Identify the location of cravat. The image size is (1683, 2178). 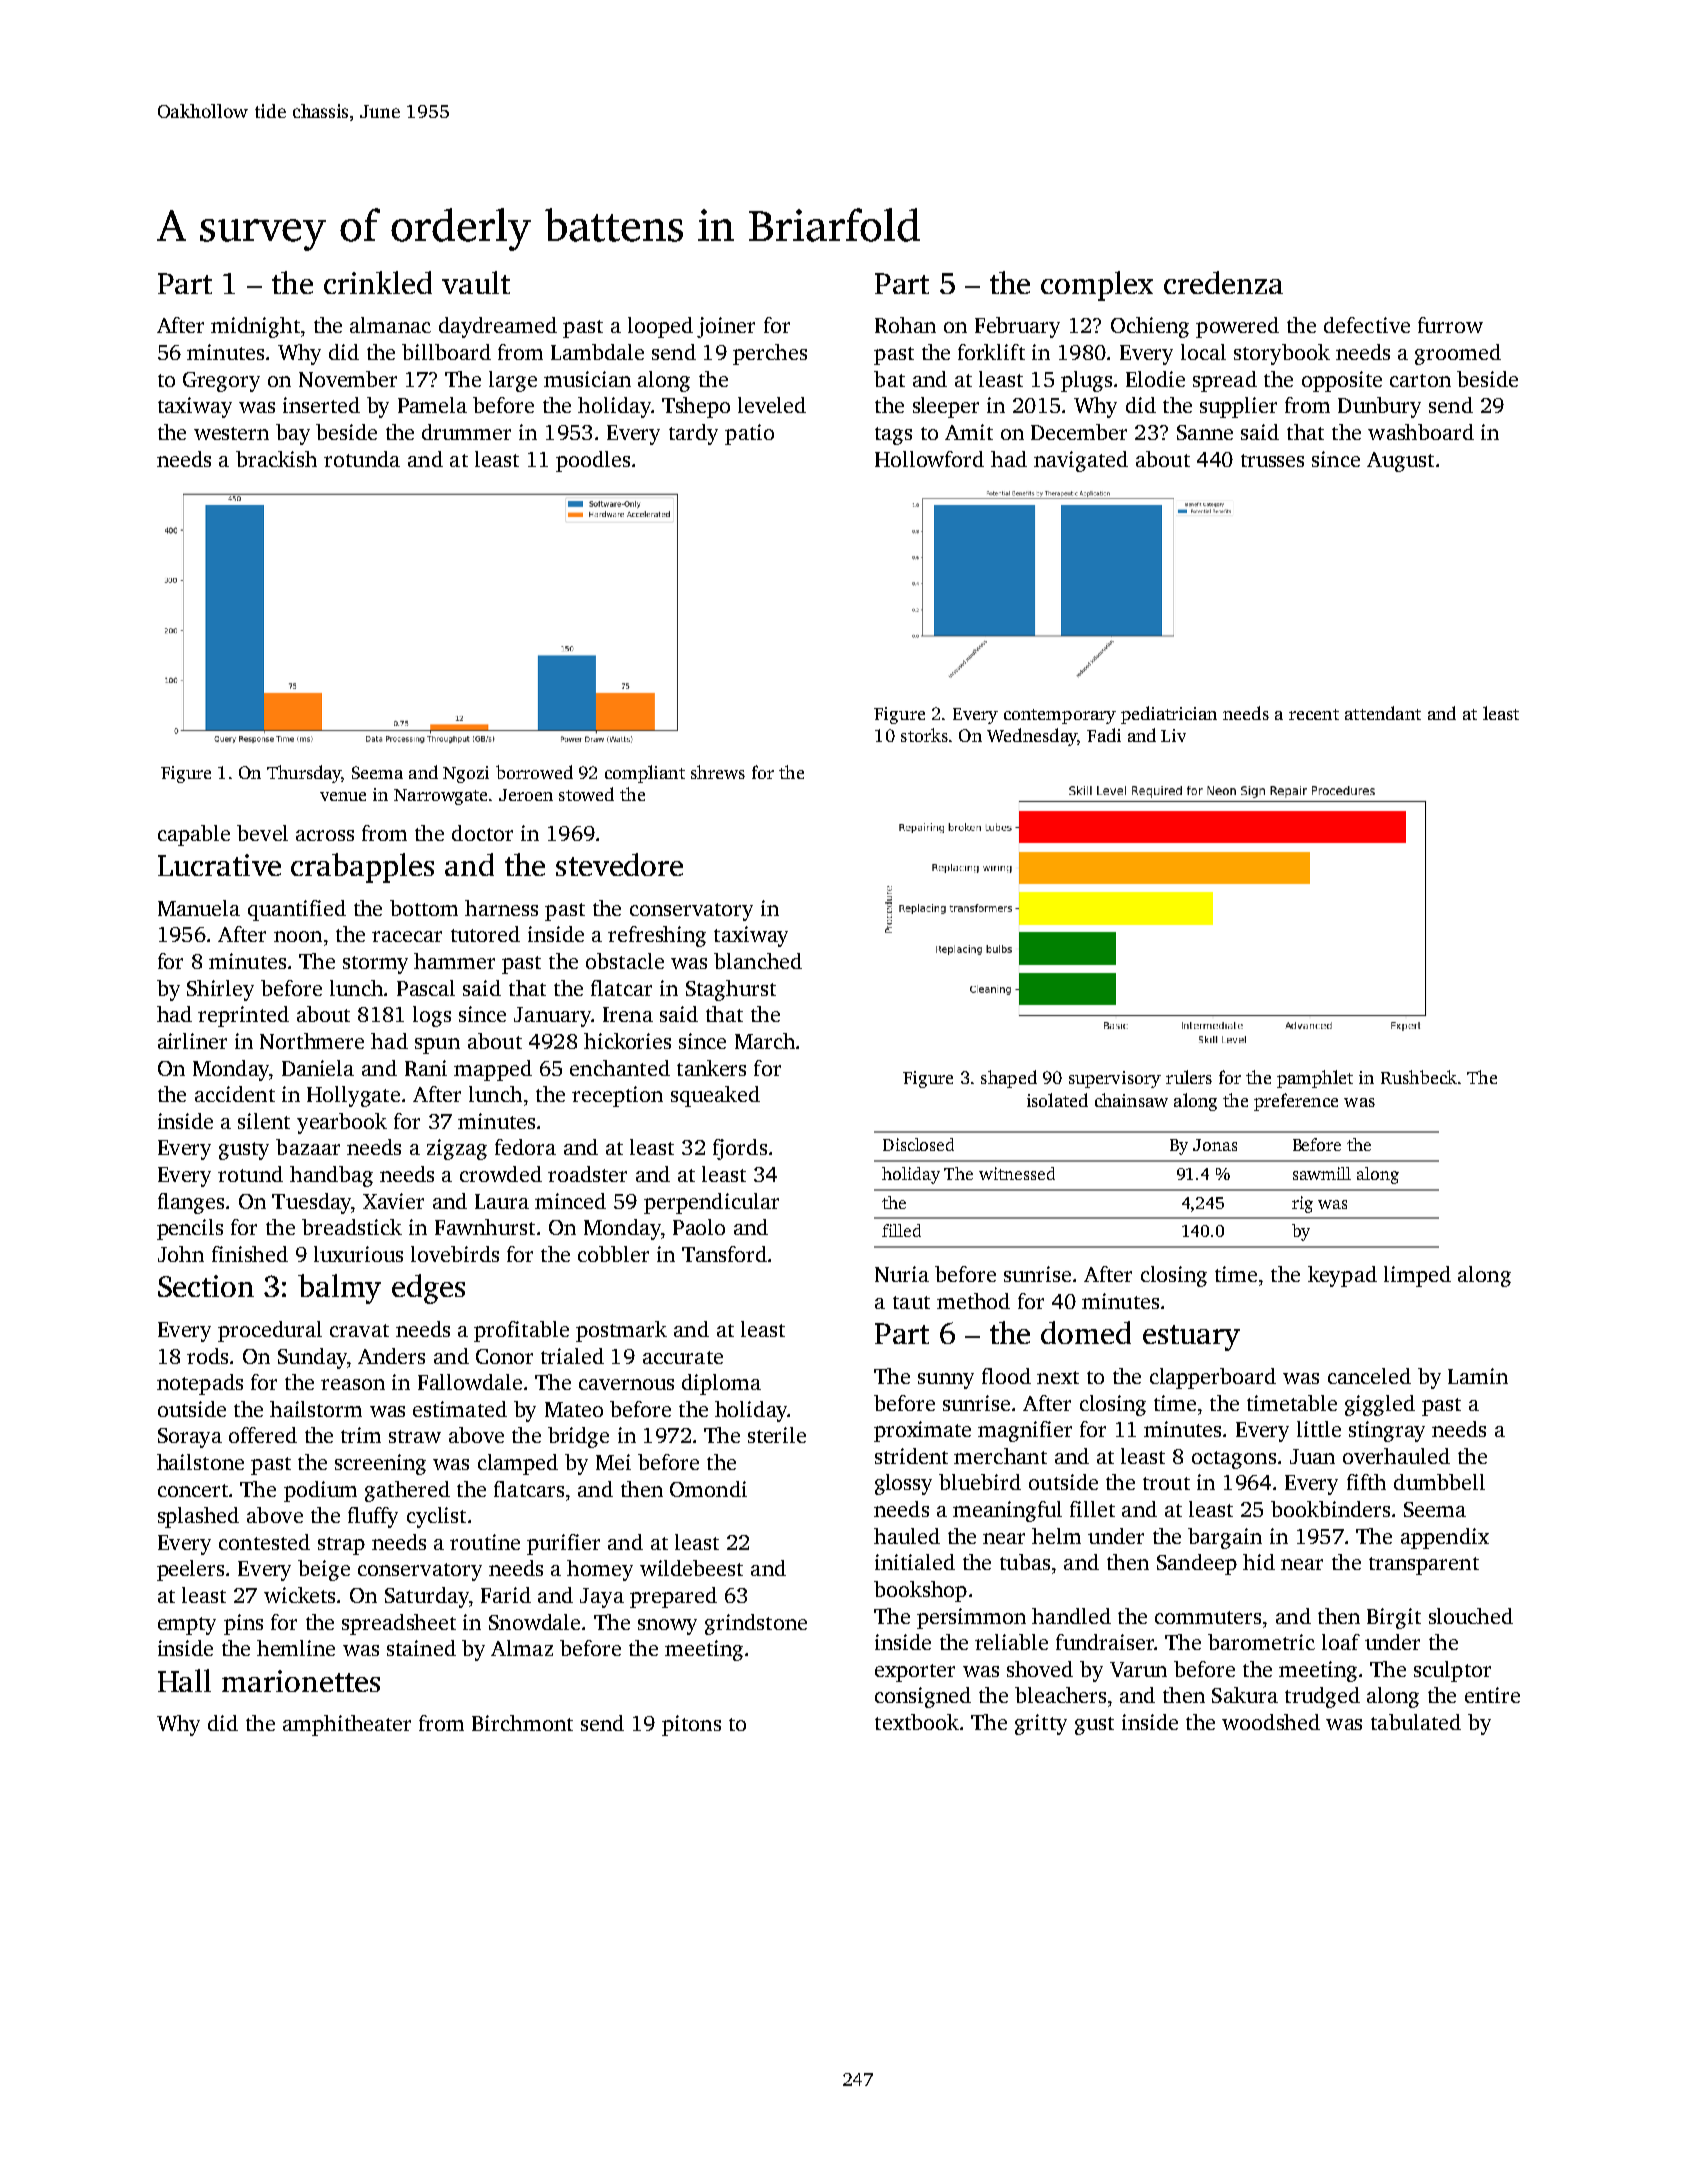
(359, 1330).
